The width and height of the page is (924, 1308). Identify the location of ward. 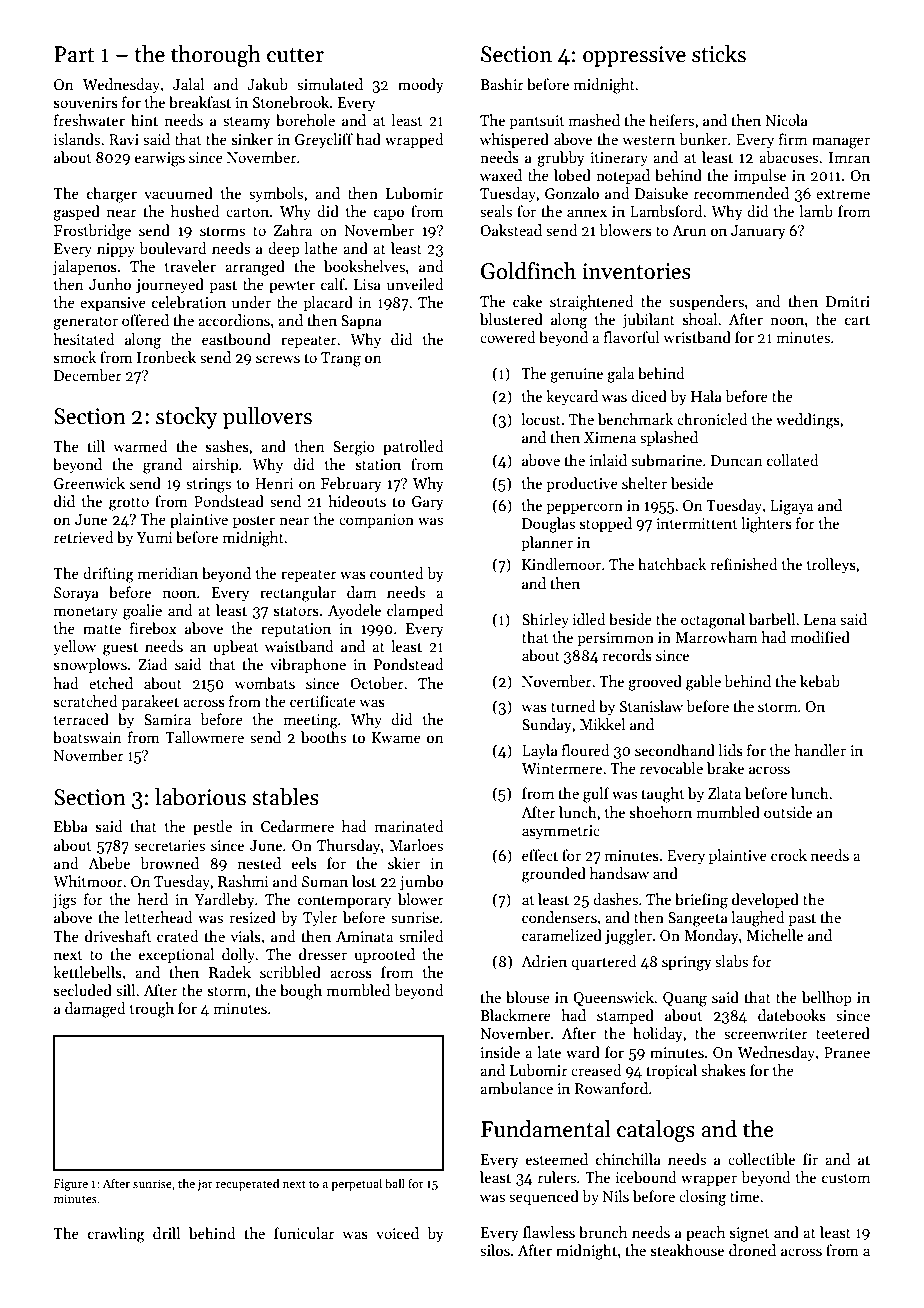
(583, 1052).
